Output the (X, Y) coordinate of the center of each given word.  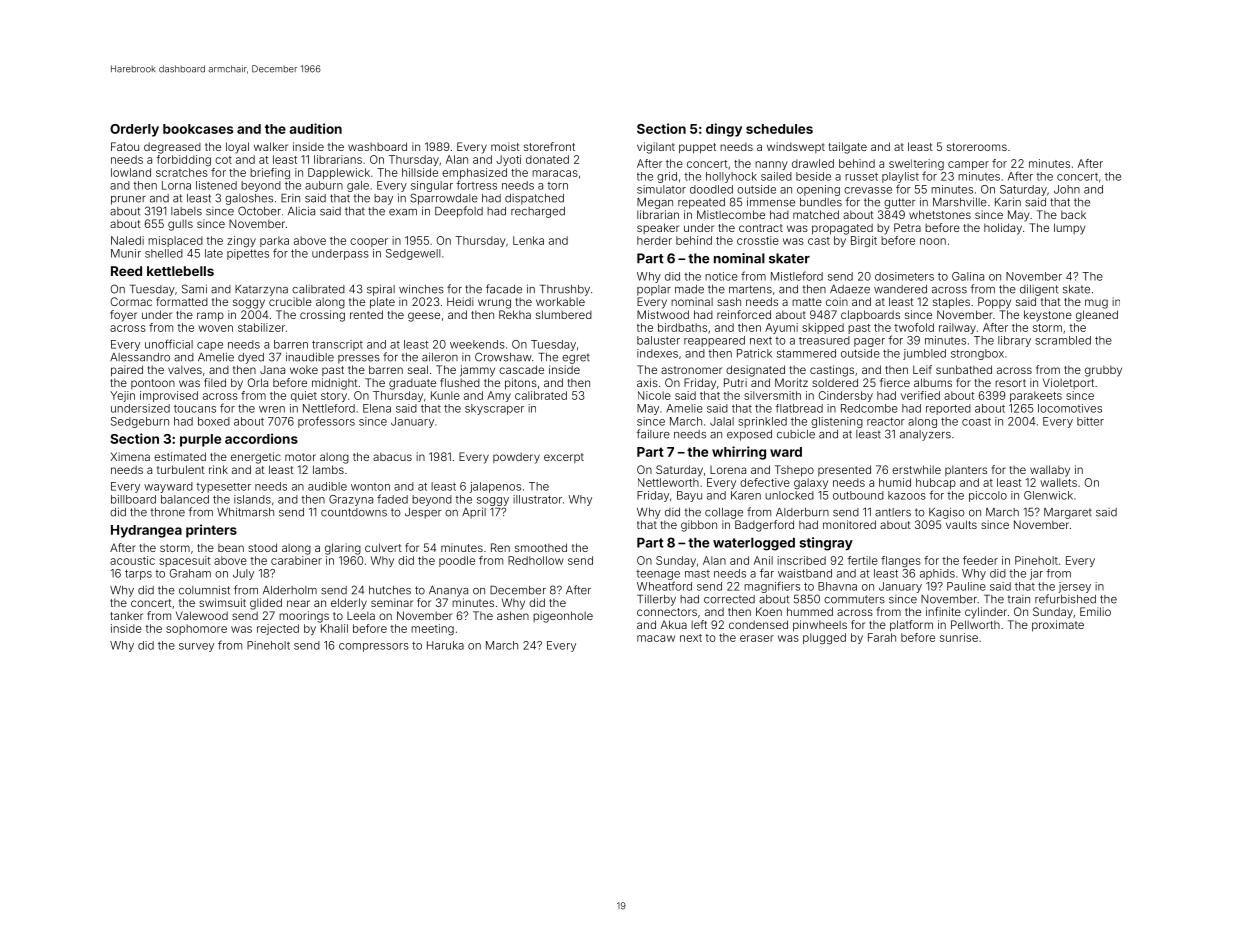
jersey (1074, 587)
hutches (390, 590)
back (1073, 214)
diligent (1039, 290)
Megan (655, 203)
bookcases (198, 129)
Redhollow (536, 560)
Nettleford (329, 408)
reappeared (714, 341)
